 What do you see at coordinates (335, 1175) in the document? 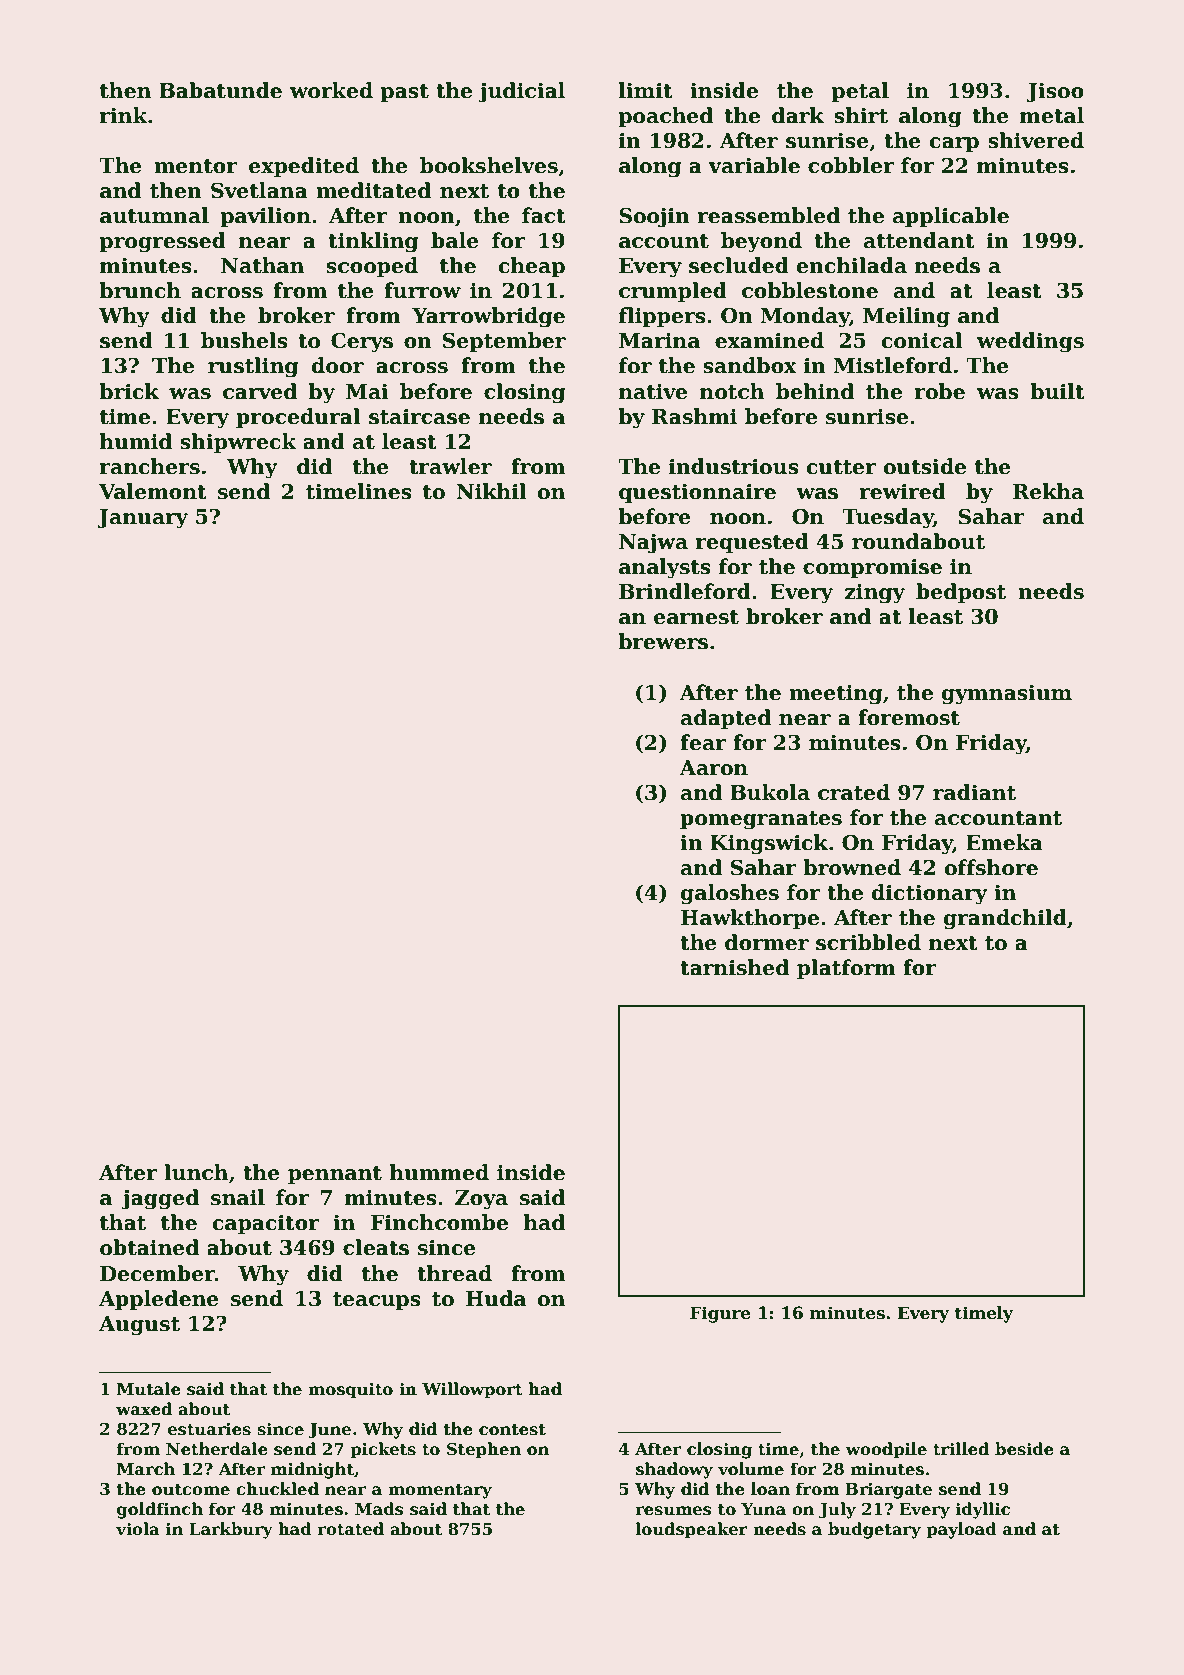
I see `pennant` at bounding box center [335, 1175].
